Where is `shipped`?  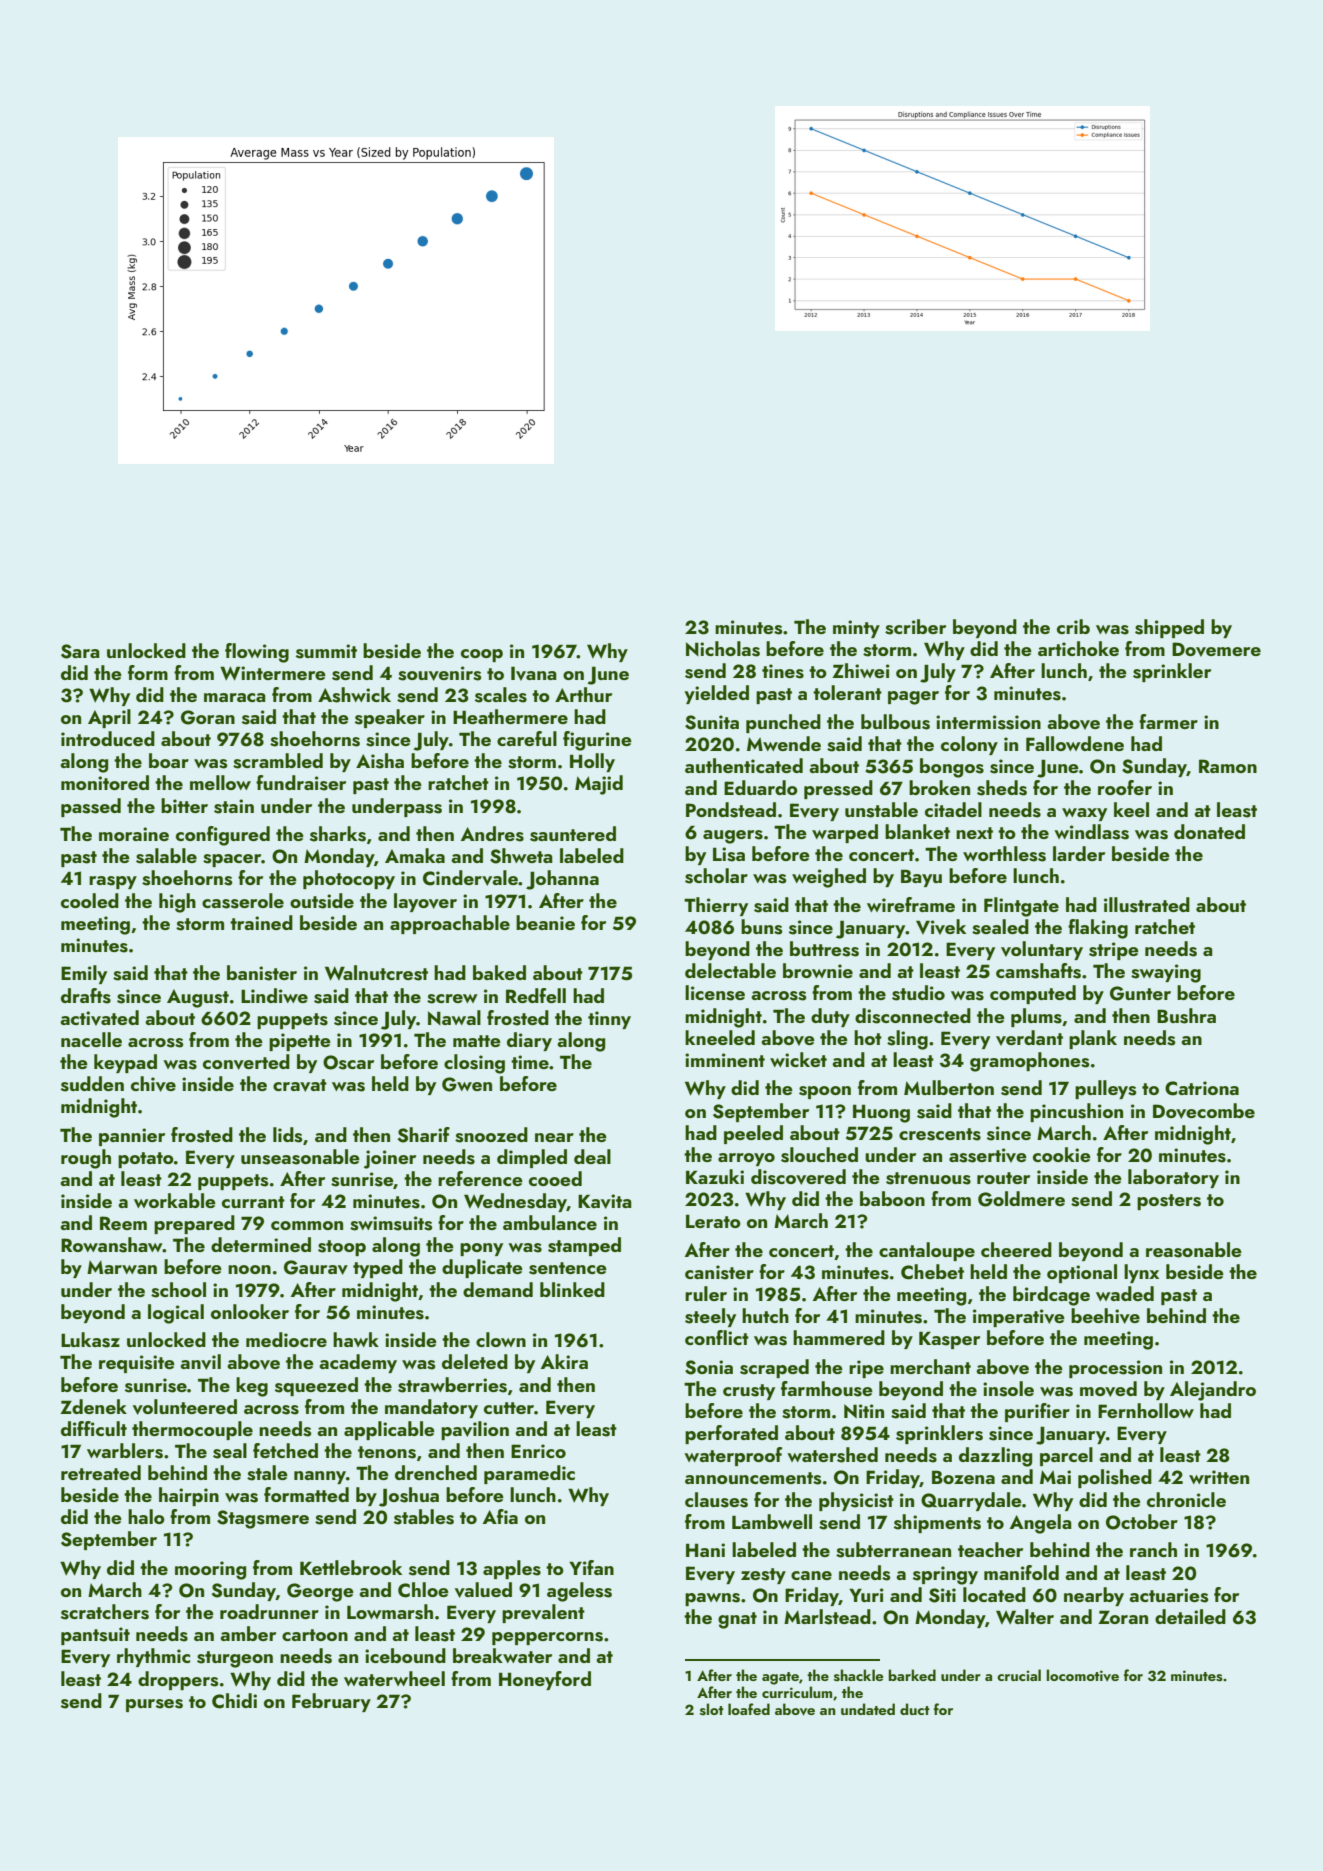
shipped is located at coordinates (1169, 628).
